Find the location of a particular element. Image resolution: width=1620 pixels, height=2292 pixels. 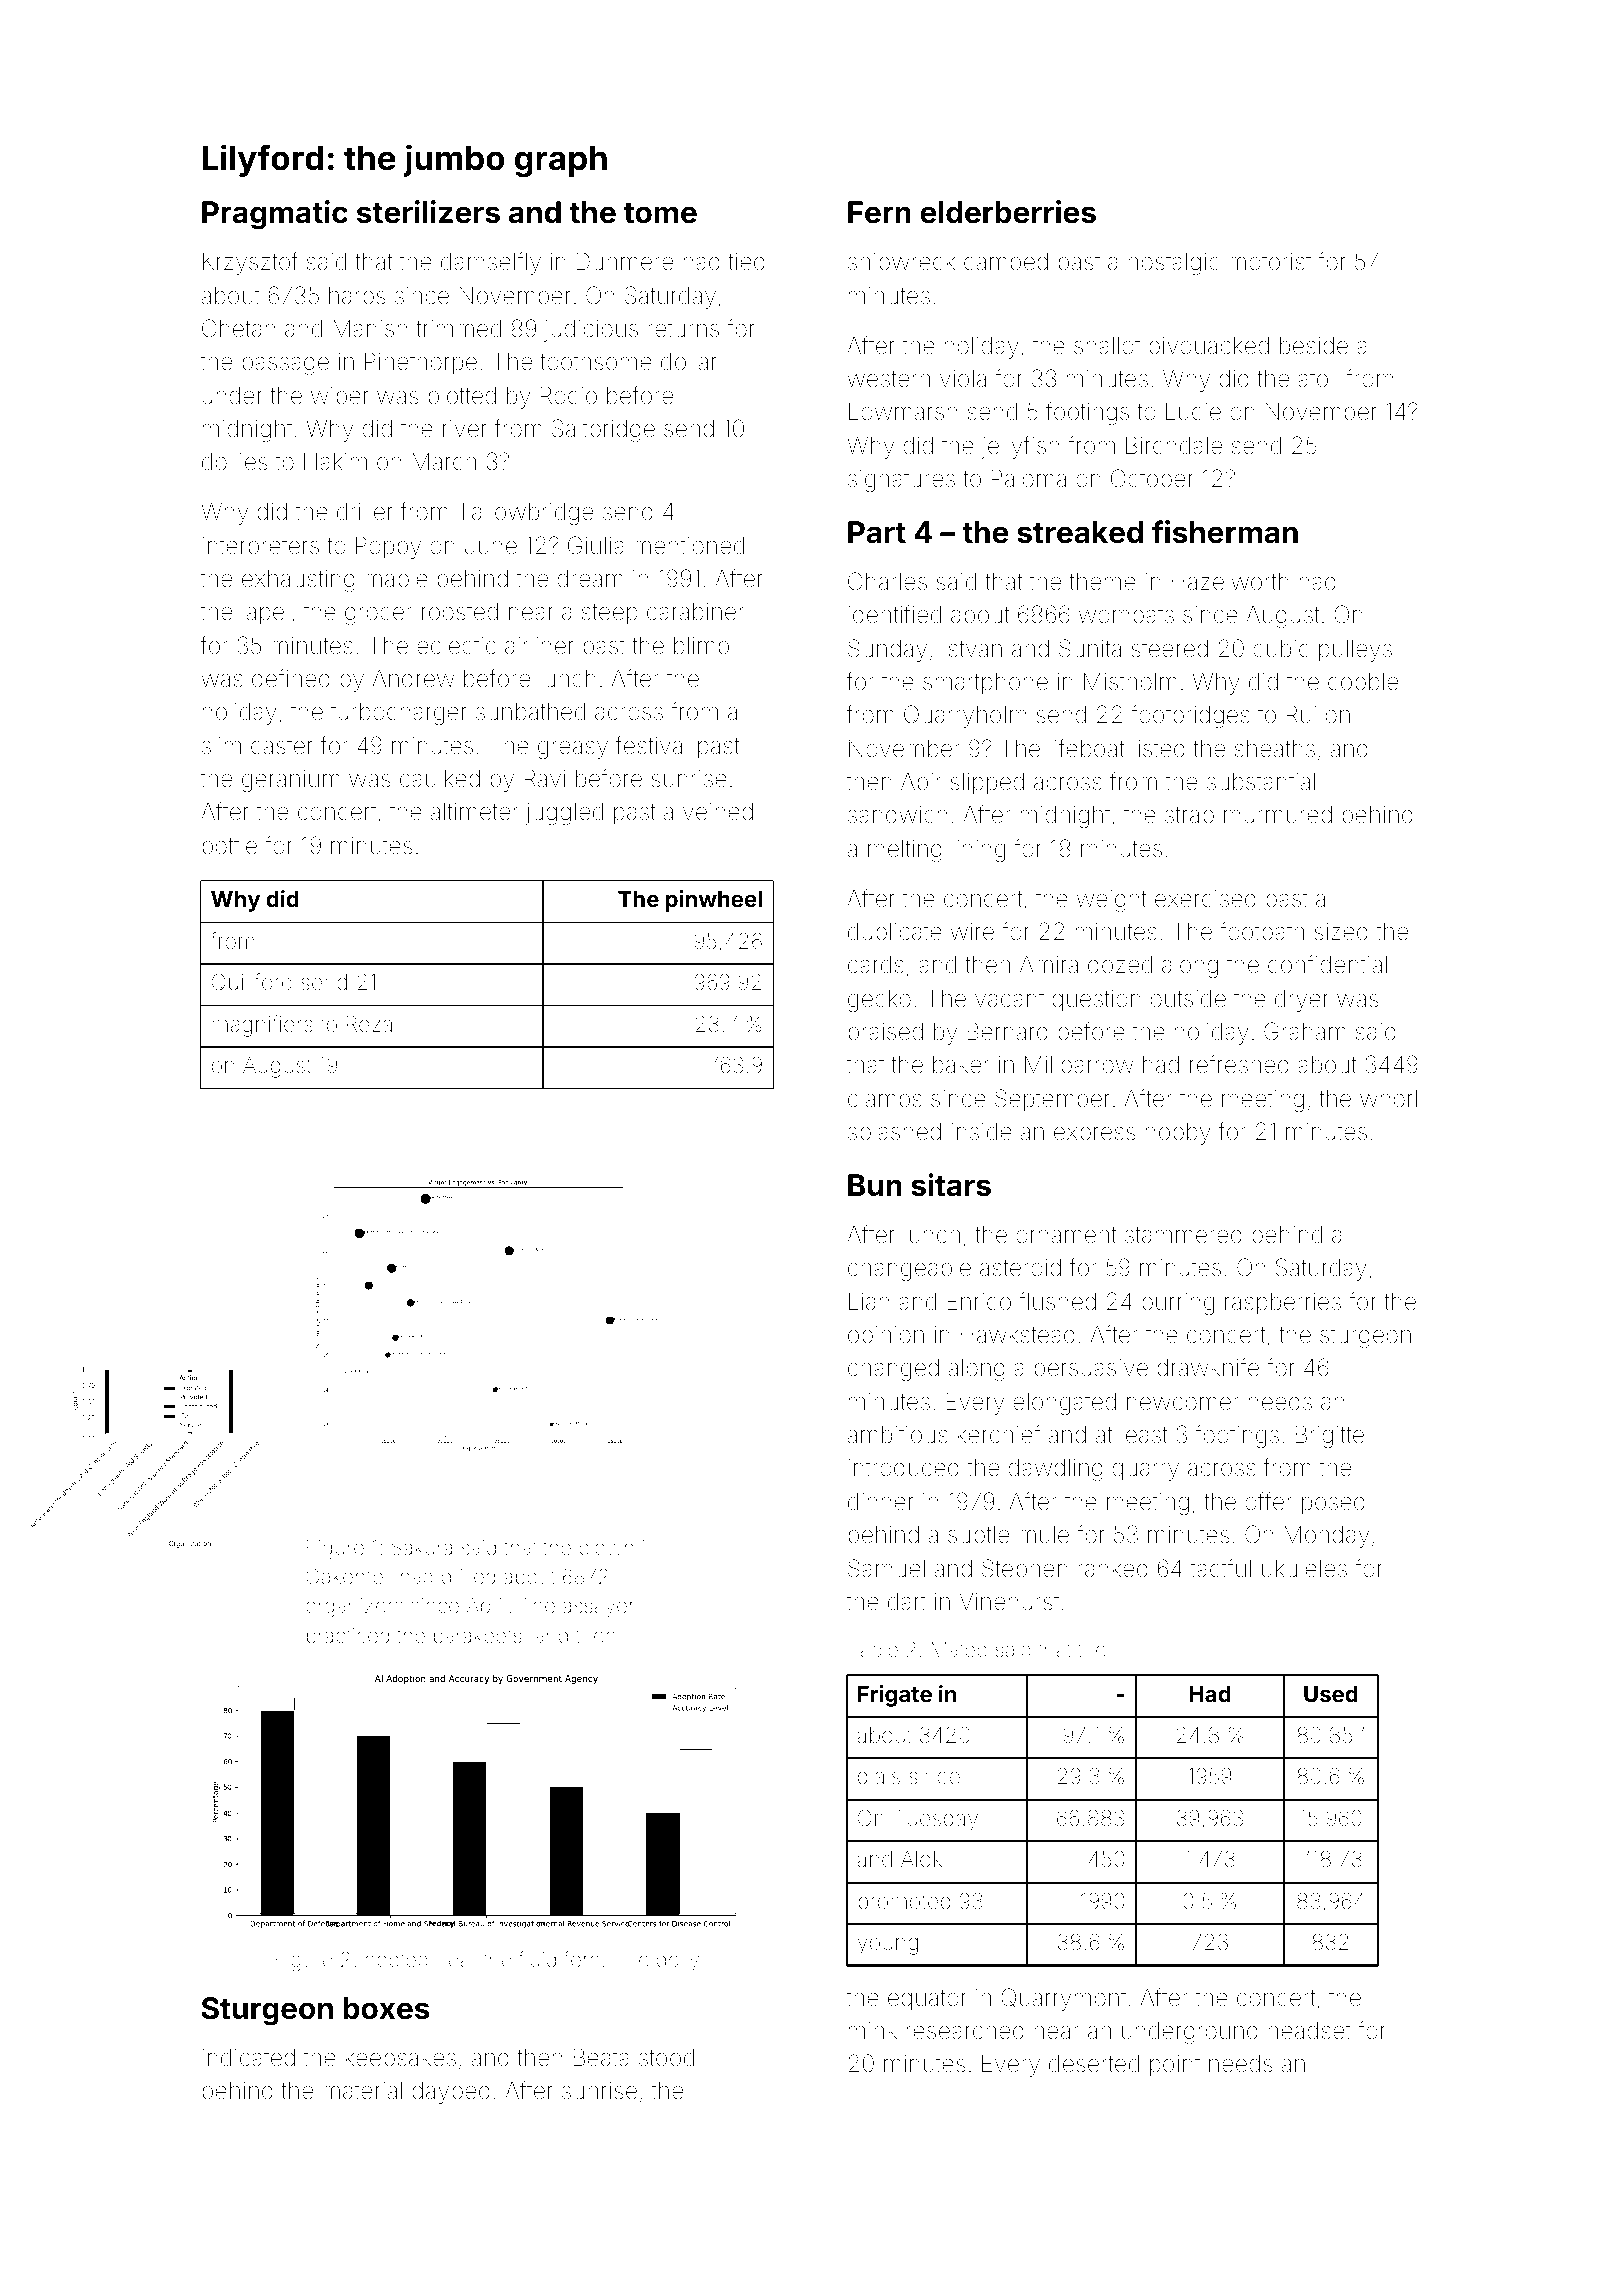

magnifiers is located at coordinates (262, 1026).
